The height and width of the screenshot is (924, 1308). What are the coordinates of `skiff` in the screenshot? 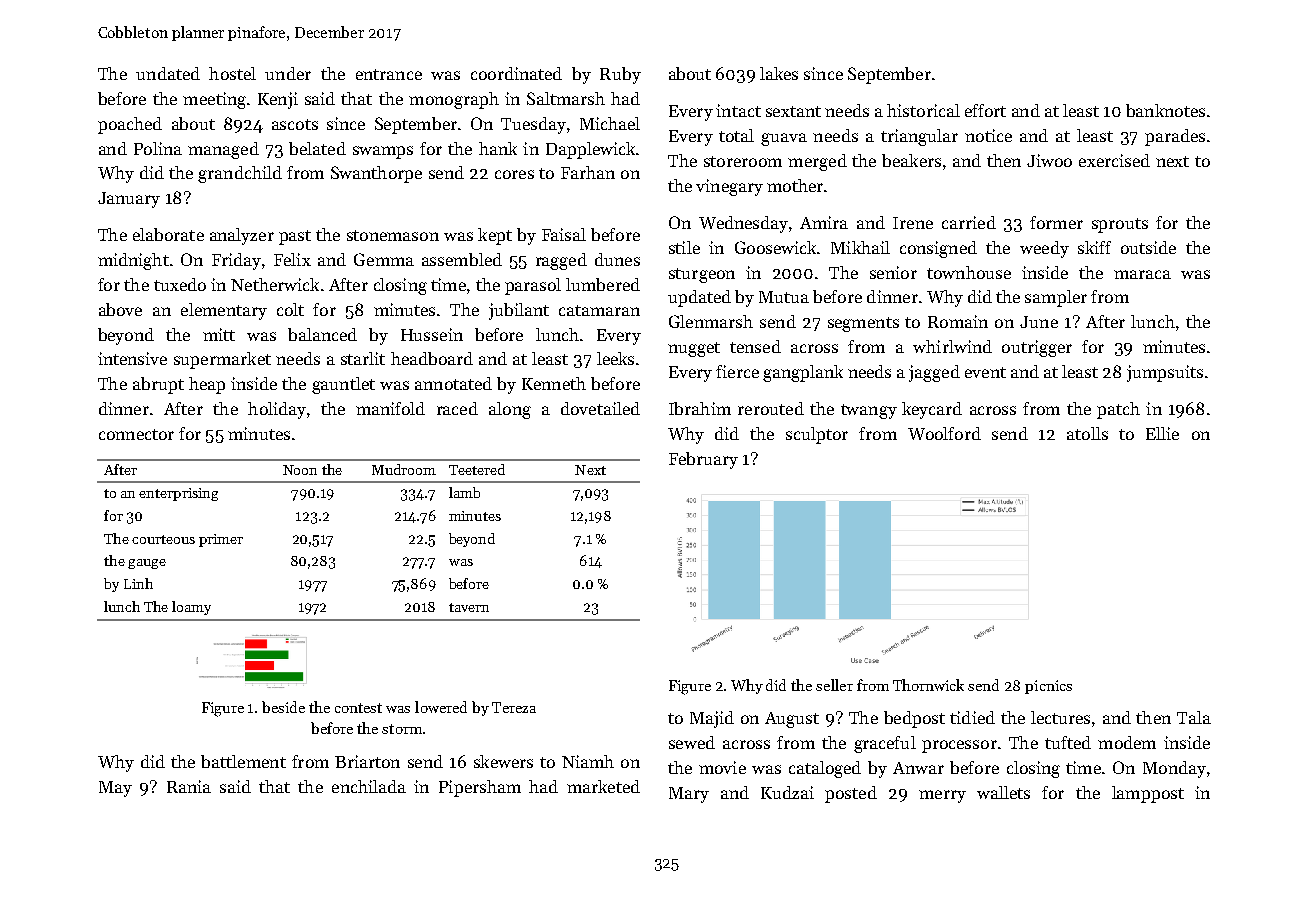 It's located at (1094, 247).
